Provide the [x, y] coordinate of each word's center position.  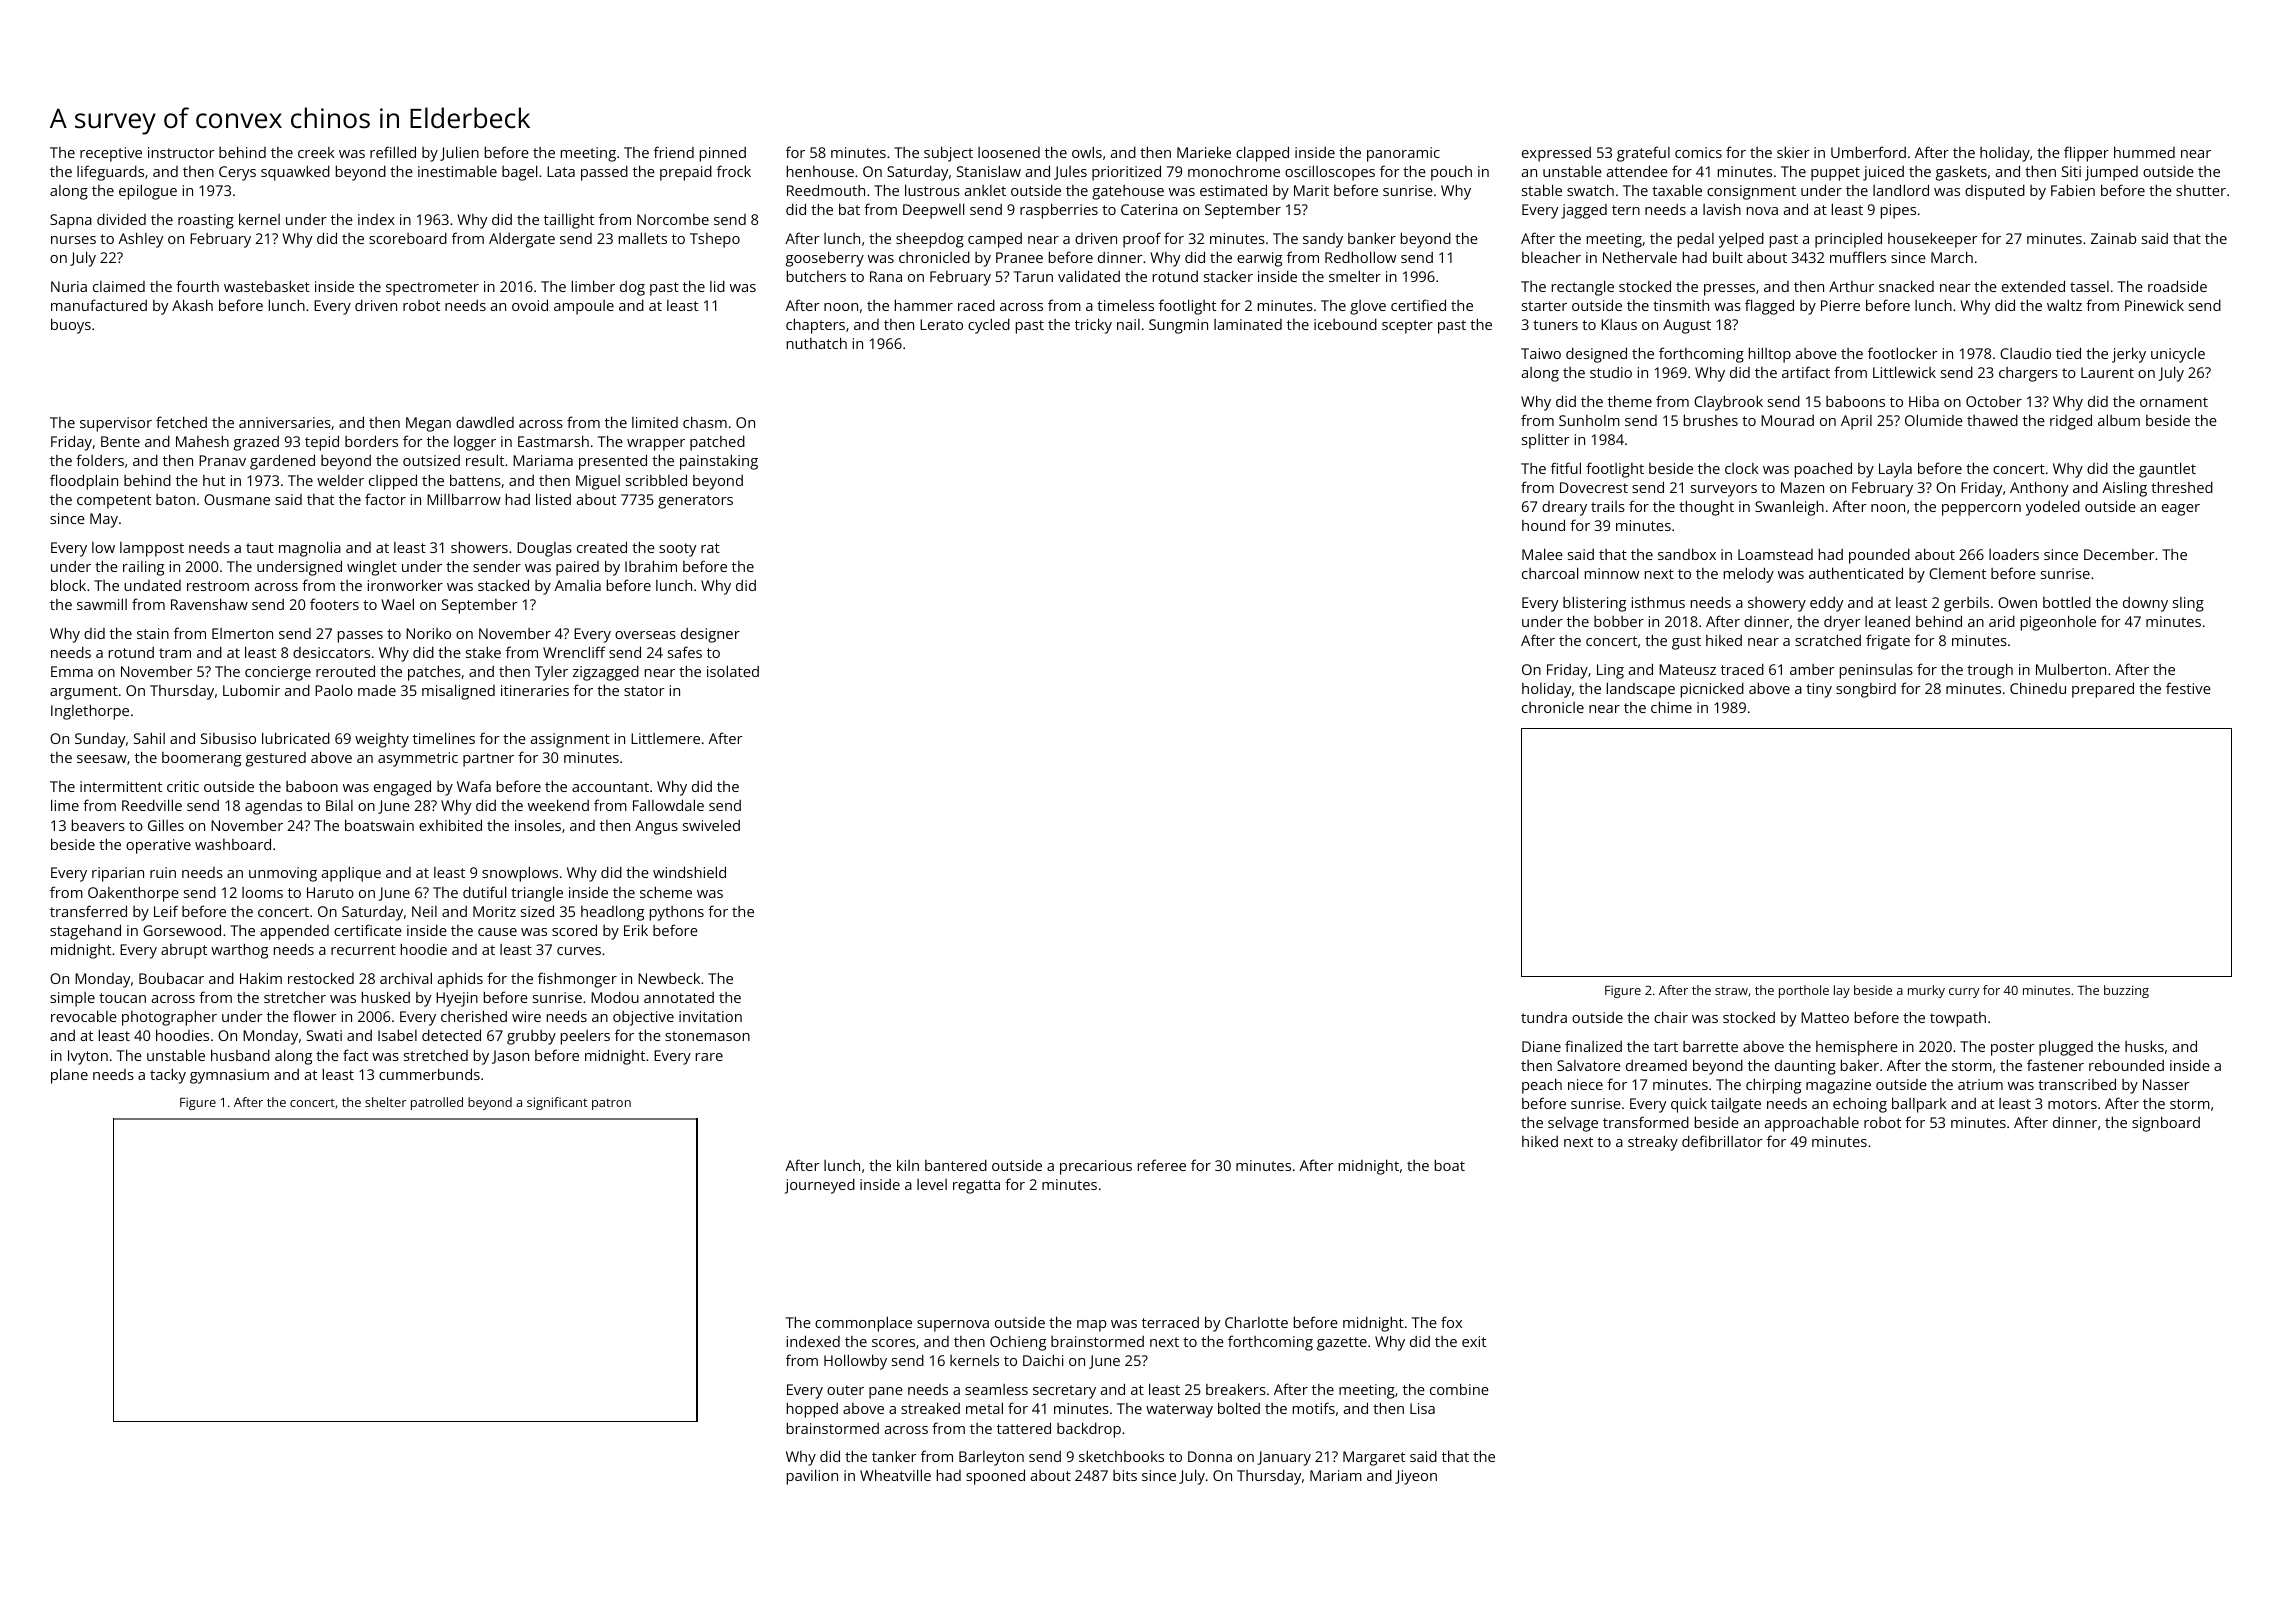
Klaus [1619, 324]
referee [1162, 1165]
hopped [812, 1410]
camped [995, 240]
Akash [192, 305]
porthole [1804, 991]
